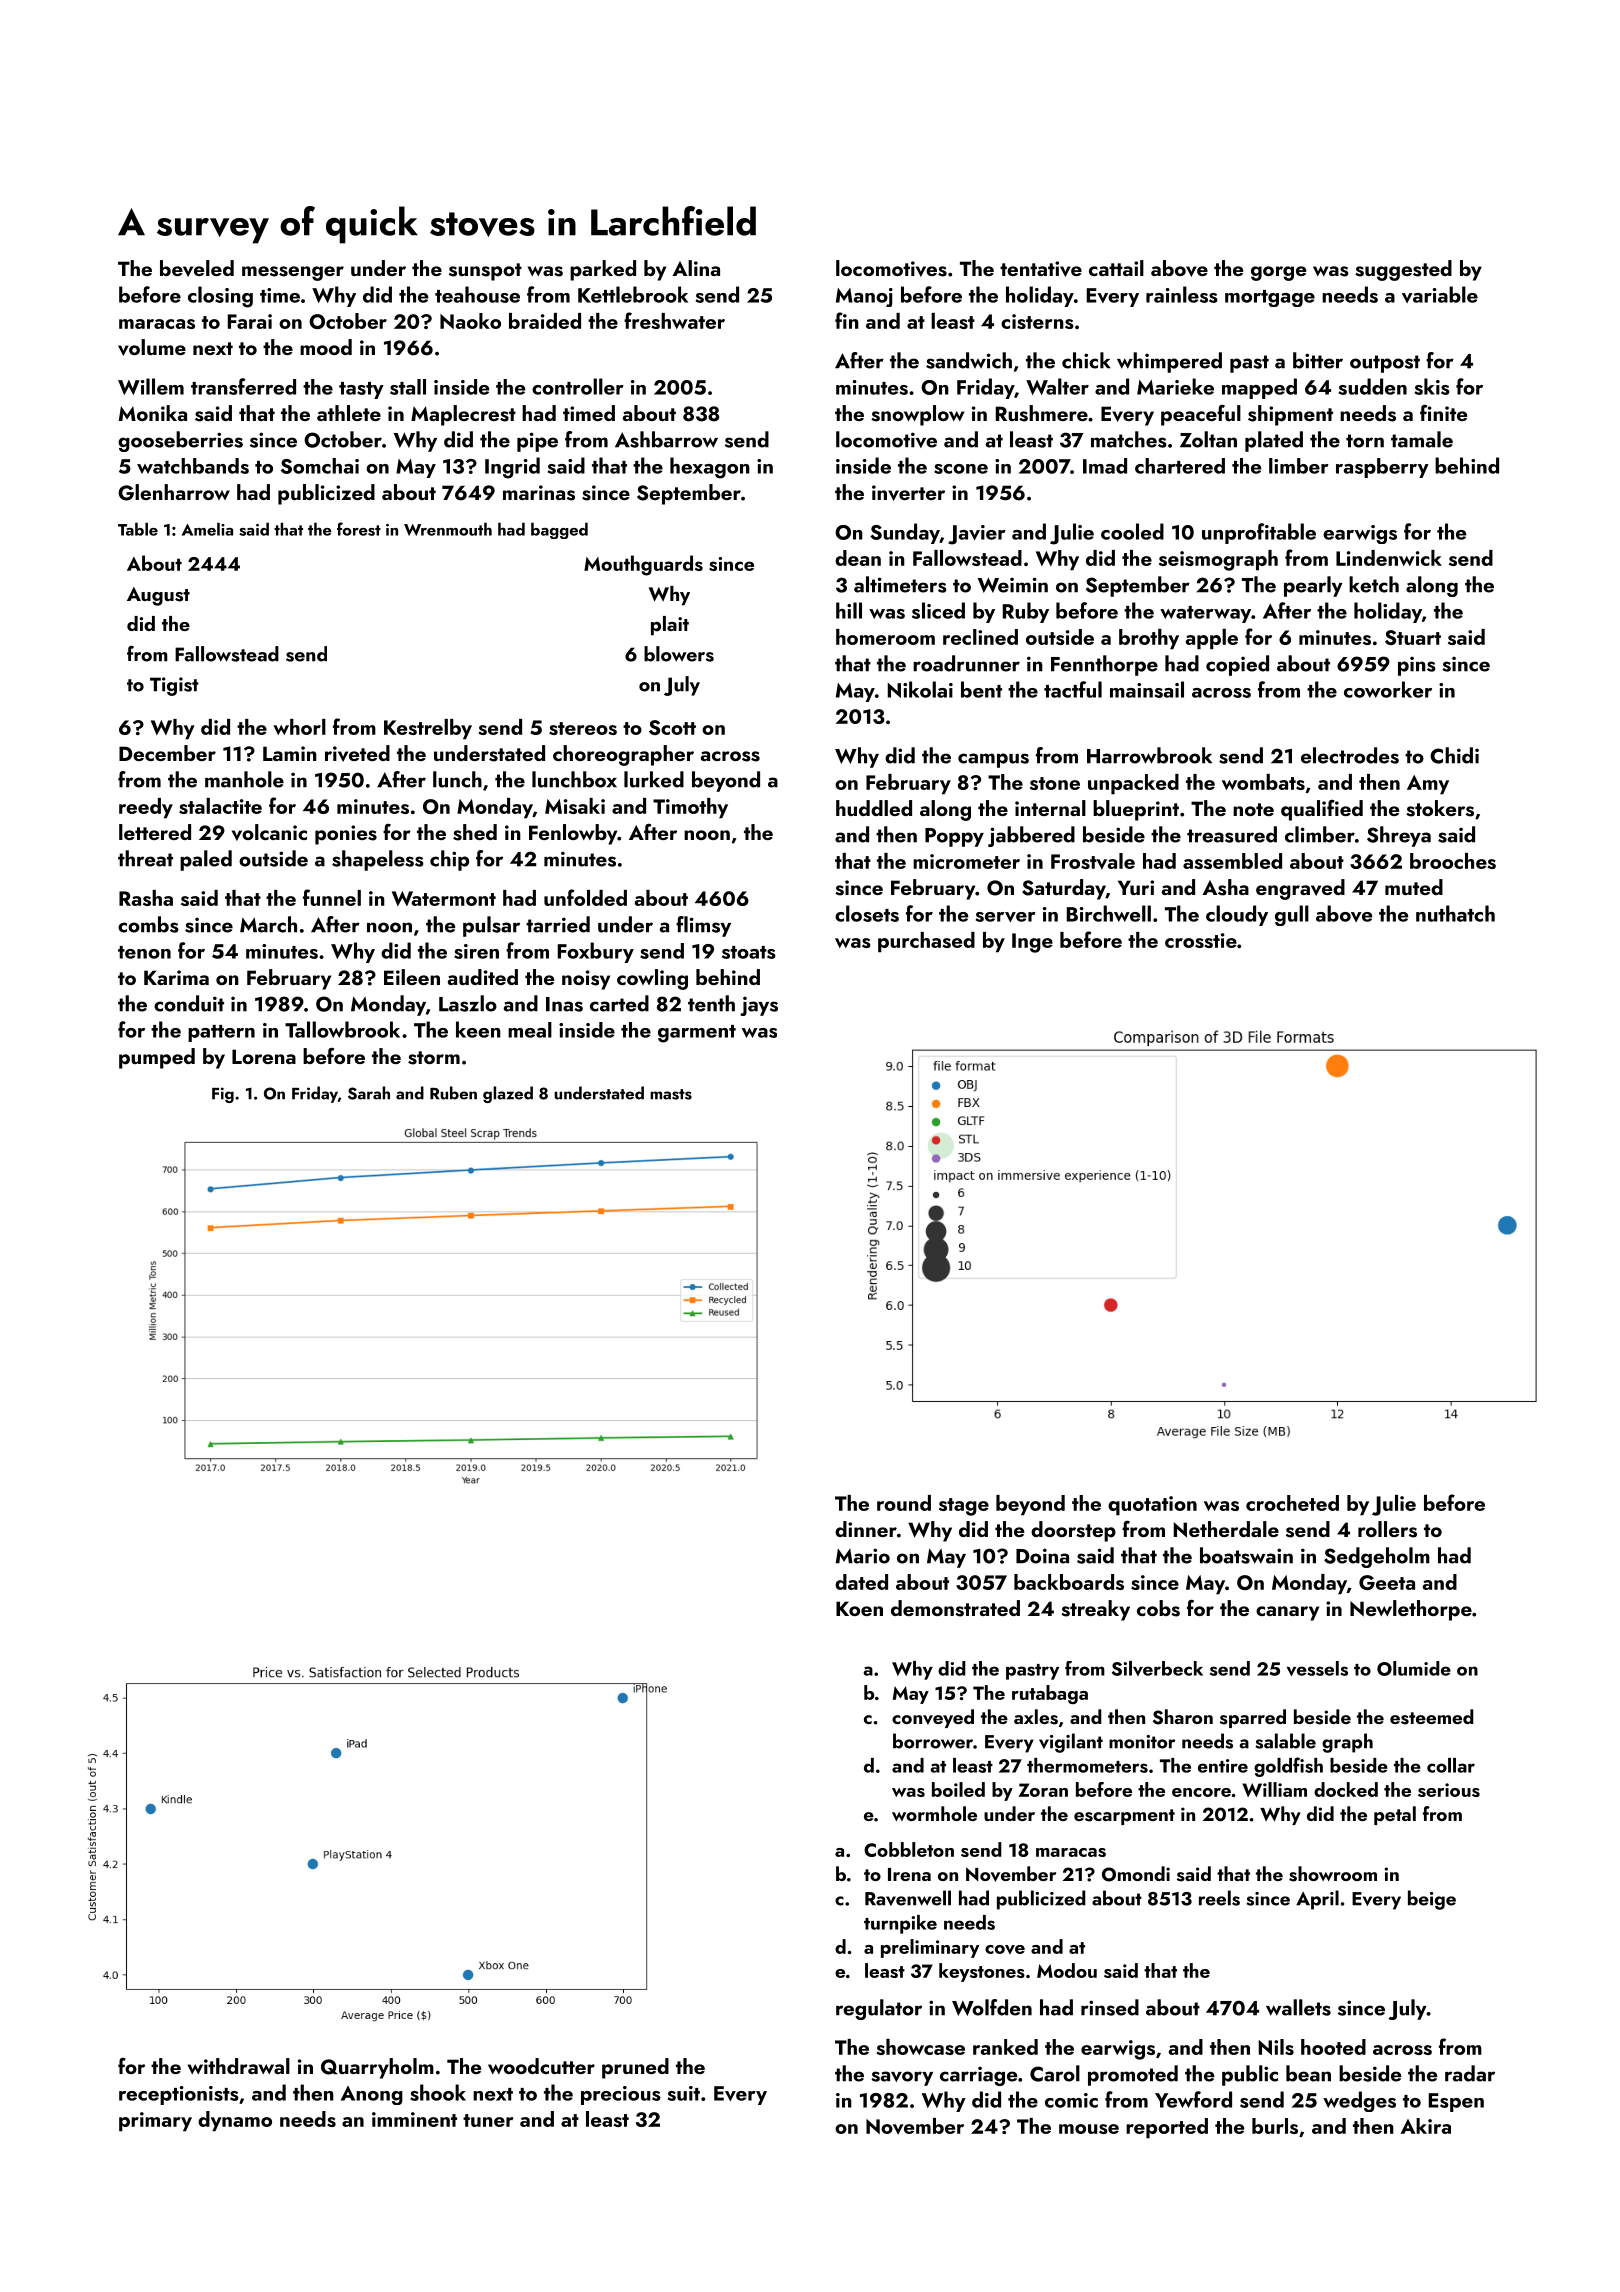 This screenshot has height=2292, width=1620. What do you see at coordinates (1042, 1556) in the screenshot?
I see `Doina` at bounding box center [1042, 1556].
